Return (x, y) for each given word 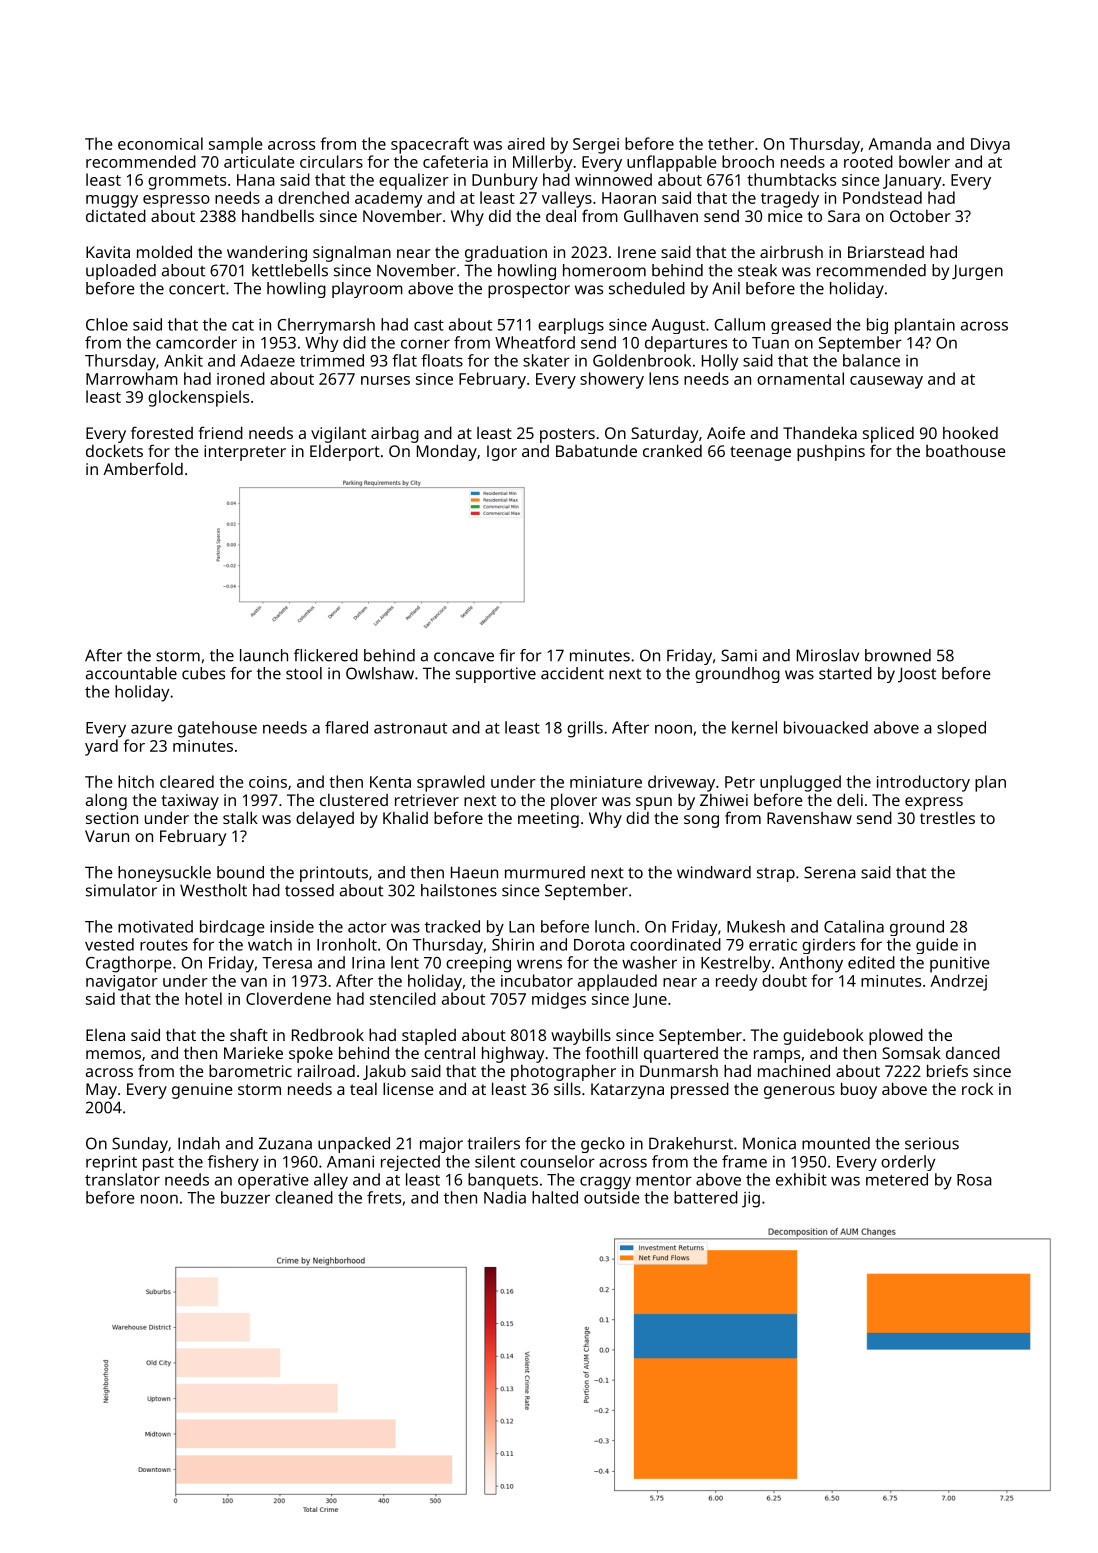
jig (751, 1199)
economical (160, 143)
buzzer (245, 1197)
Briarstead (886, 252)
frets (384, 1197)
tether (731, 143)
